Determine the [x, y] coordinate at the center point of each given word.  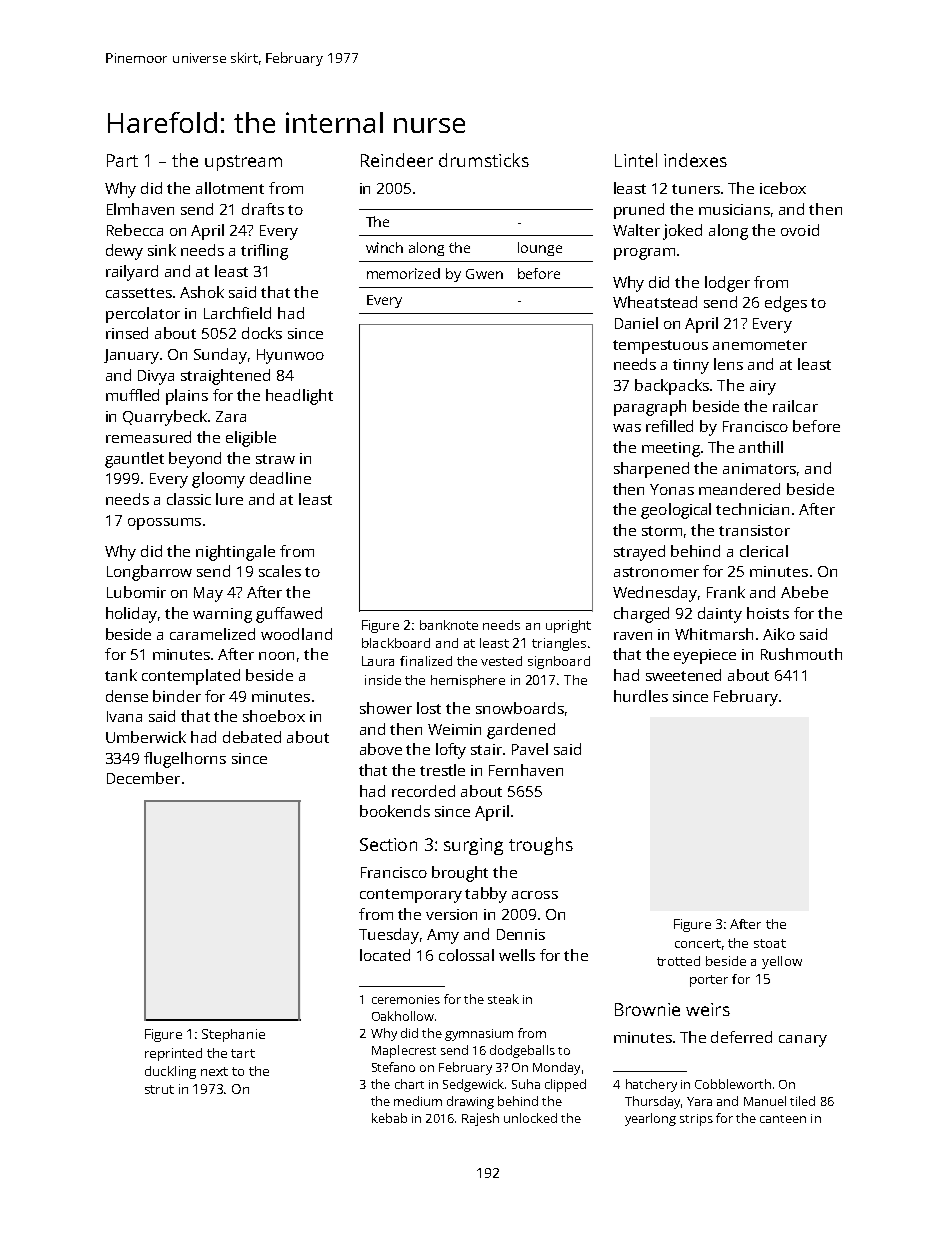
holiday [131, 615]
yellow [782, 962]
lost [429, 708]
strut [159, 1089]
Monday [556, 1068]
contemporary [411, 896]
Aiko [779, 634]
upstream [243, 163]
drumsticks [484, 160]
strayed [639, 553]
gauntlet [134, 460]
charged [641, 615]
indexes [695, 160]
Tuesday [389, 936]
